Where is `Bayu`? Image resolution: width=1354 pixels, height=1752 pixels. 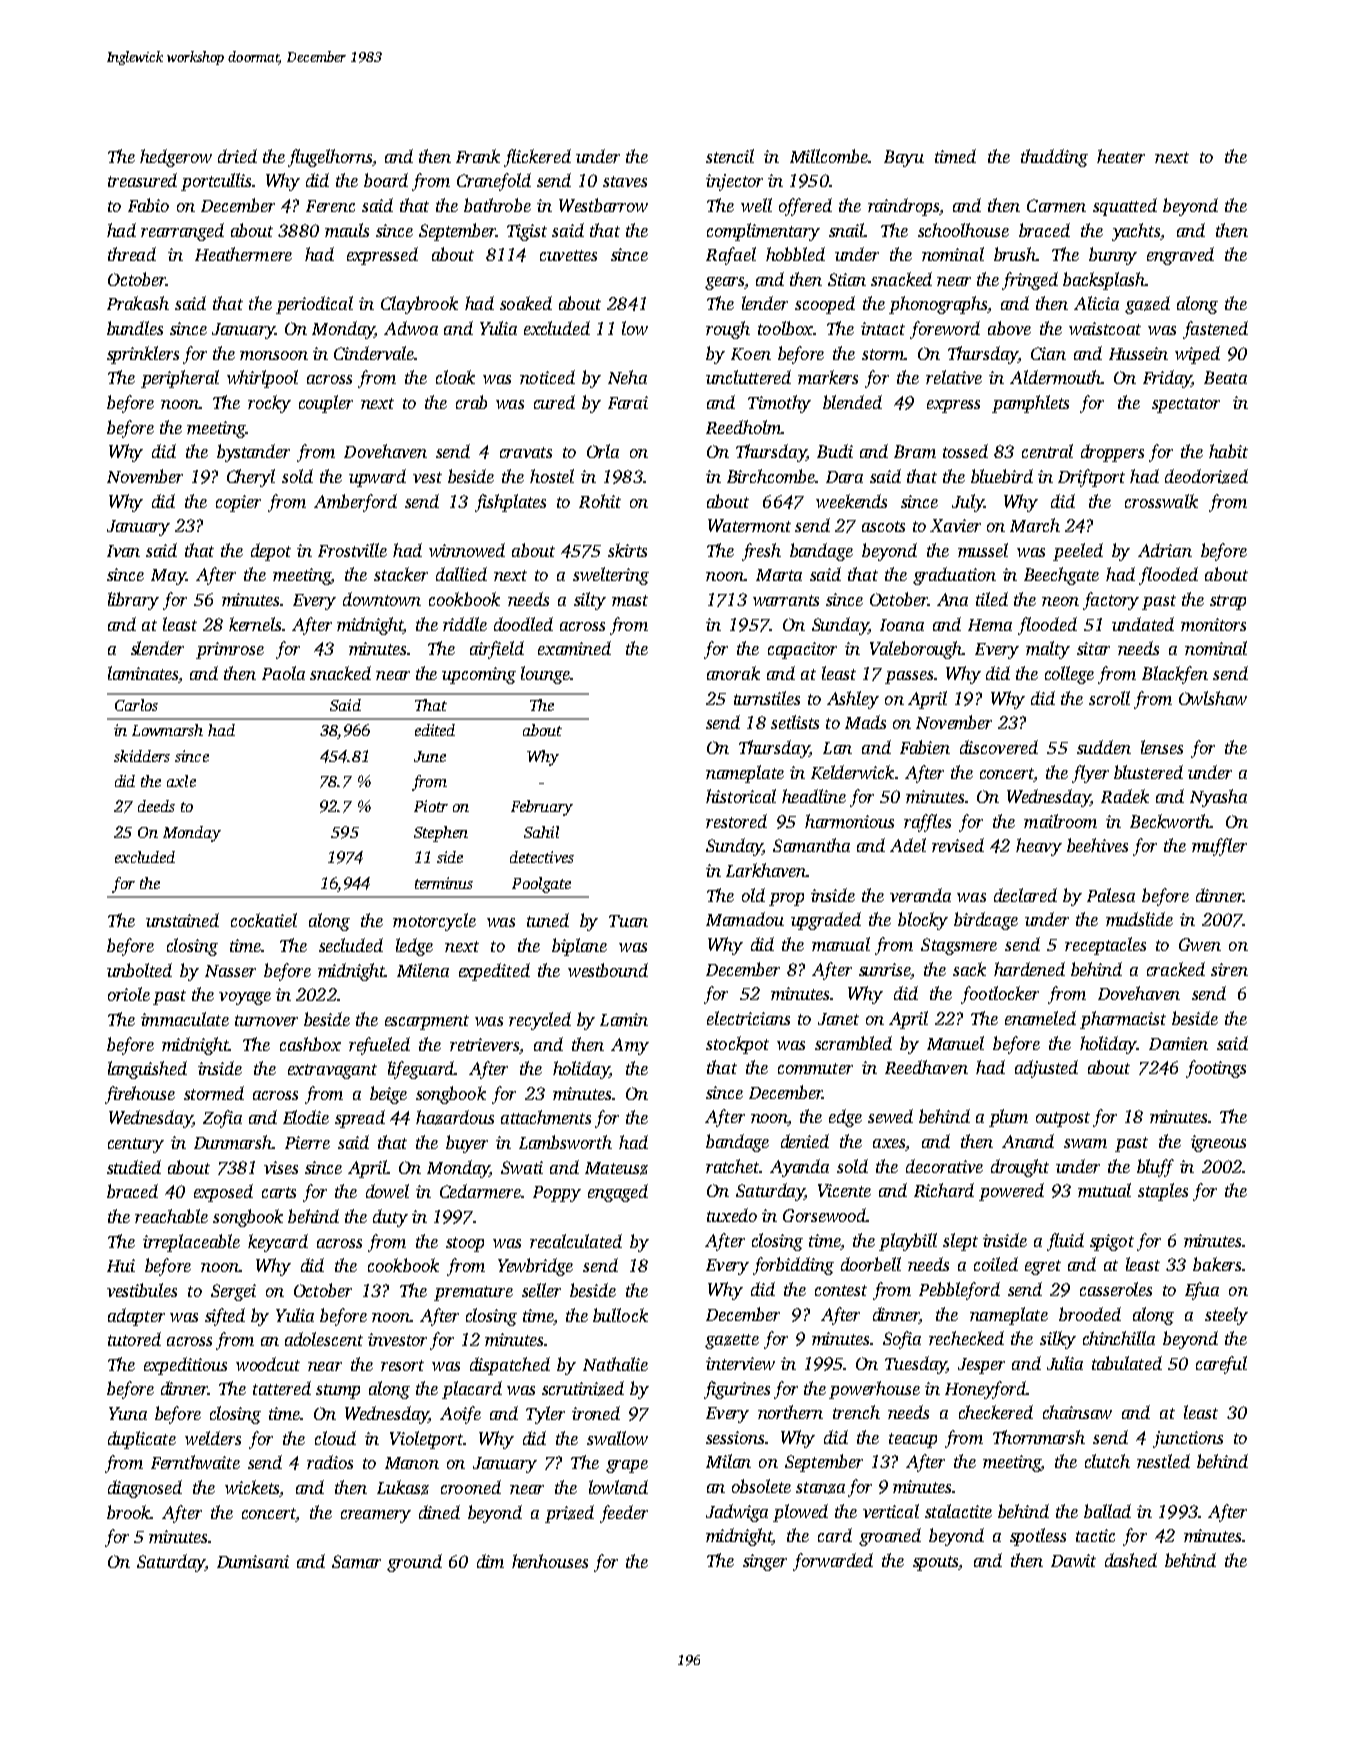 Bayu is located at coordinates (904, 158).
